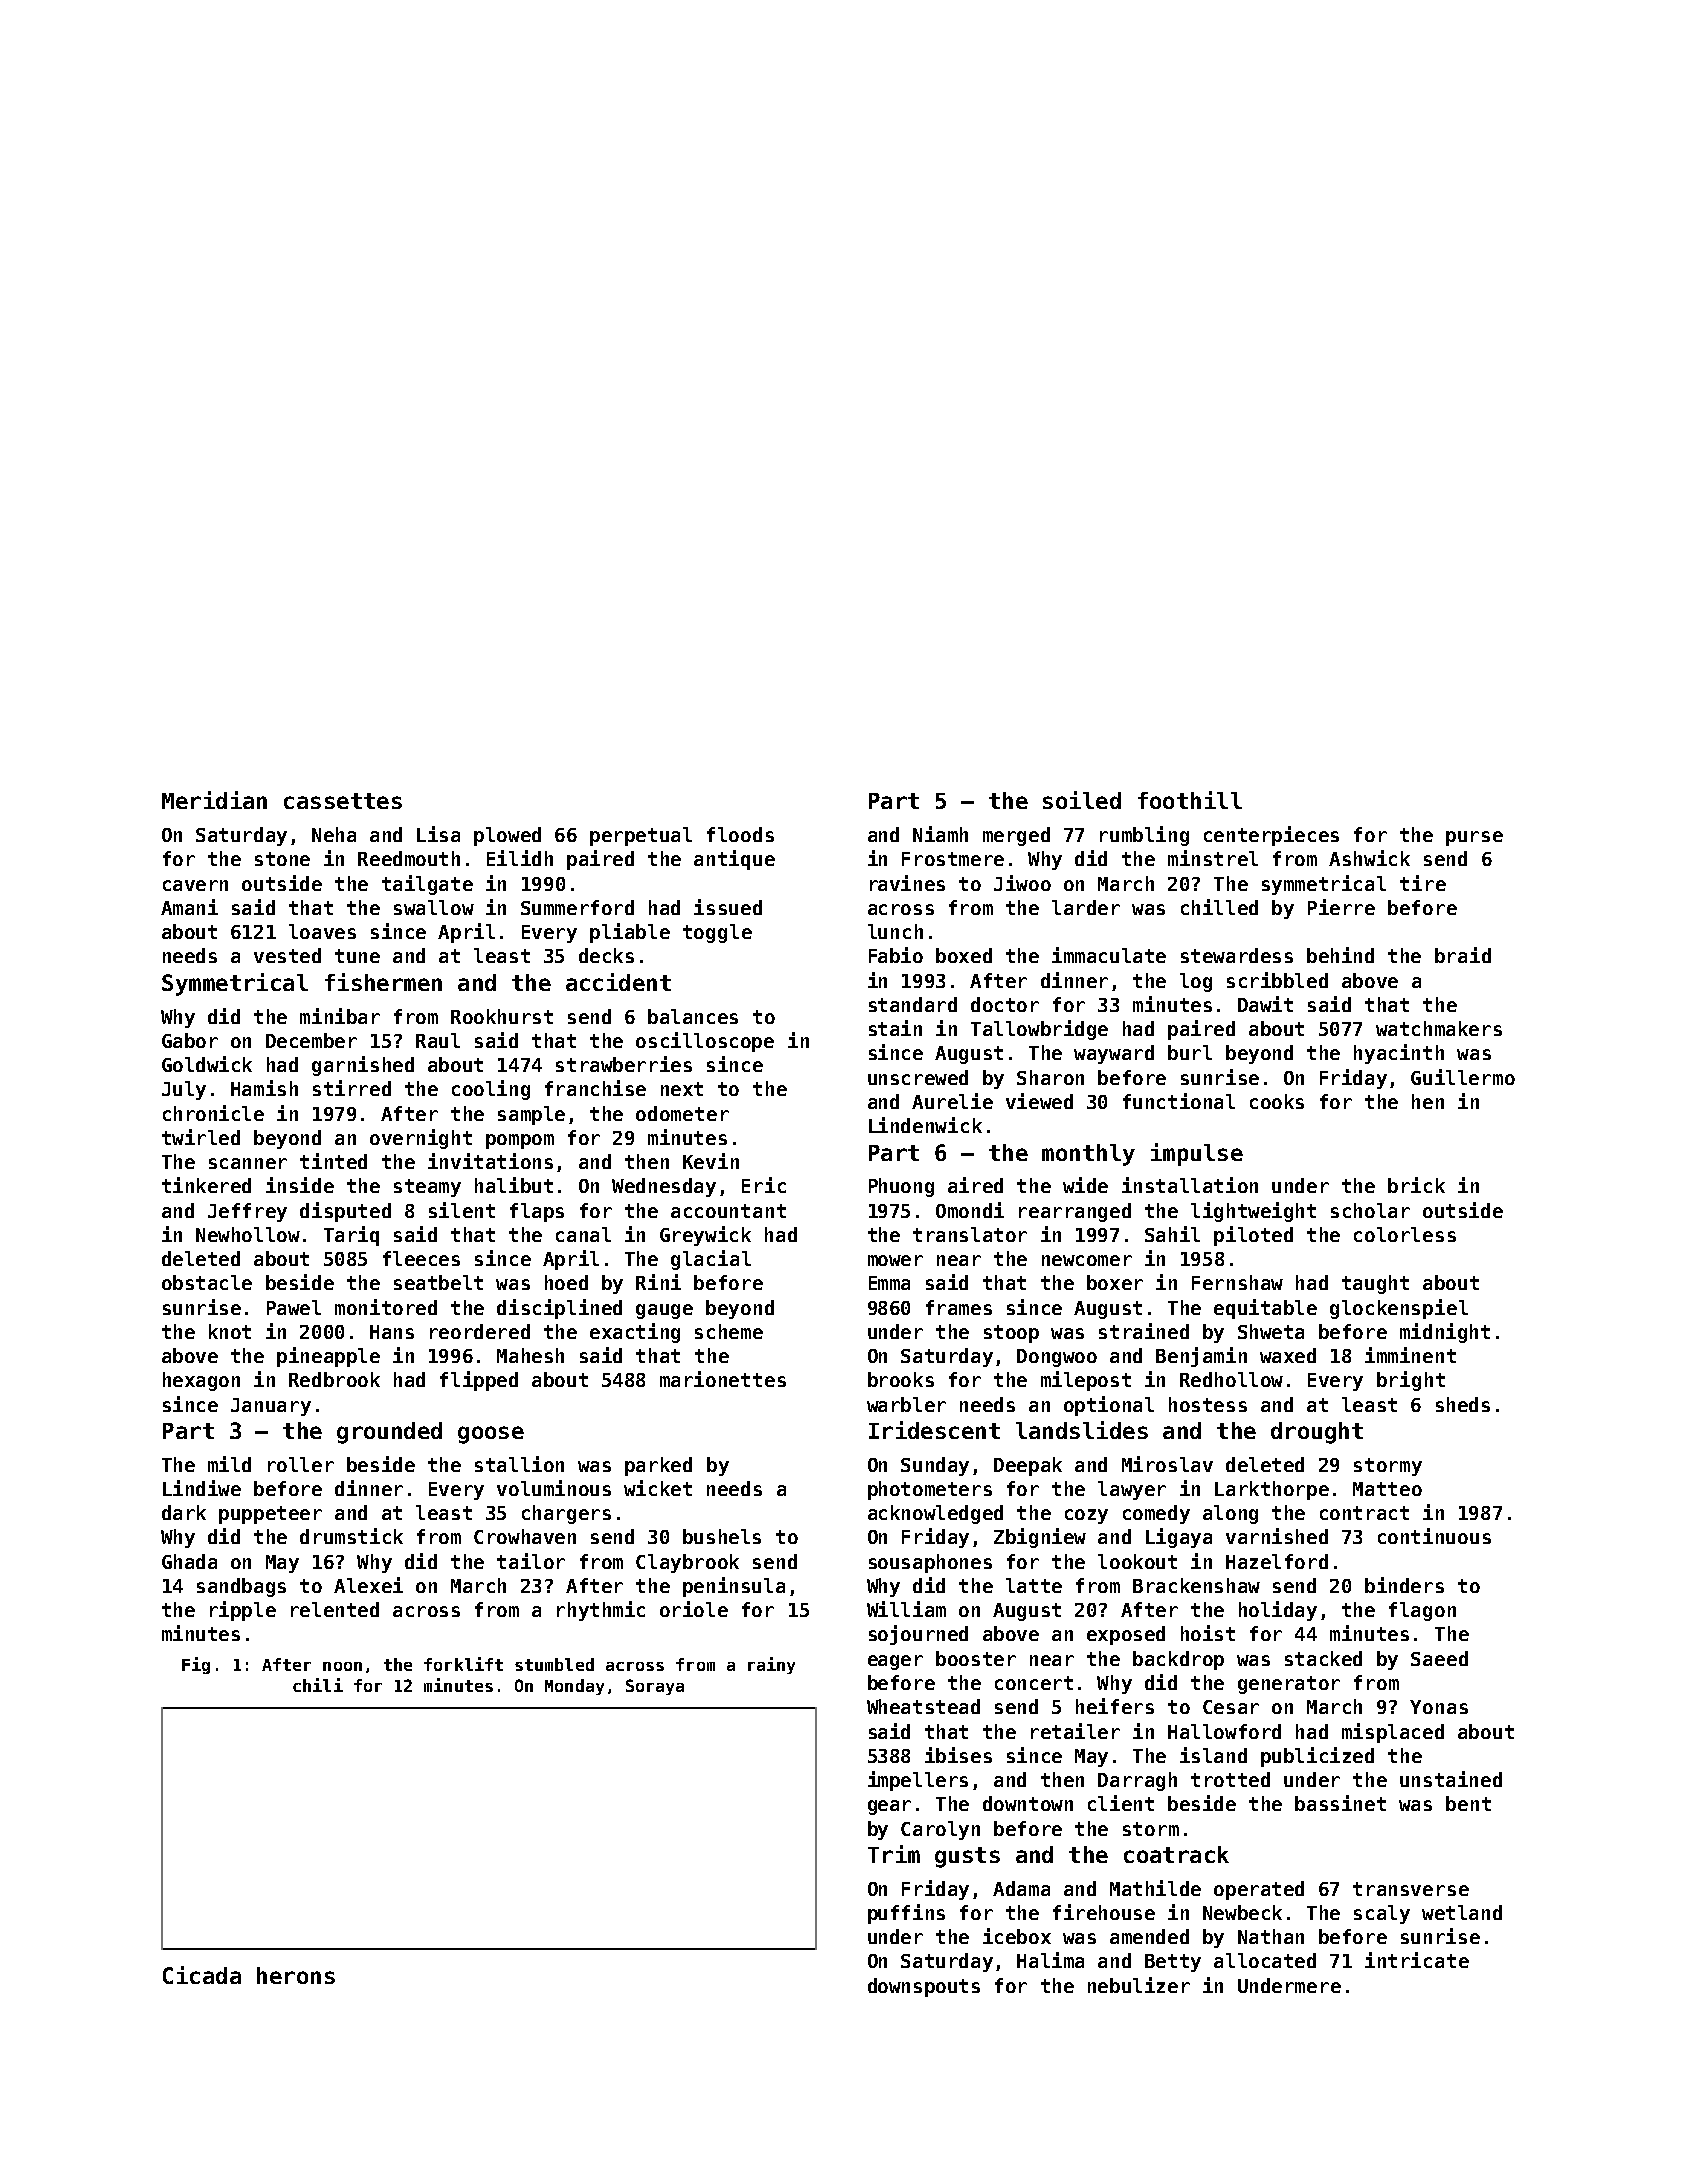 The height and width of the screenshot is (2178, 1683). Describe the element at coordinates (889, 1283) in the screenshot. I see `Emma` at that location.
